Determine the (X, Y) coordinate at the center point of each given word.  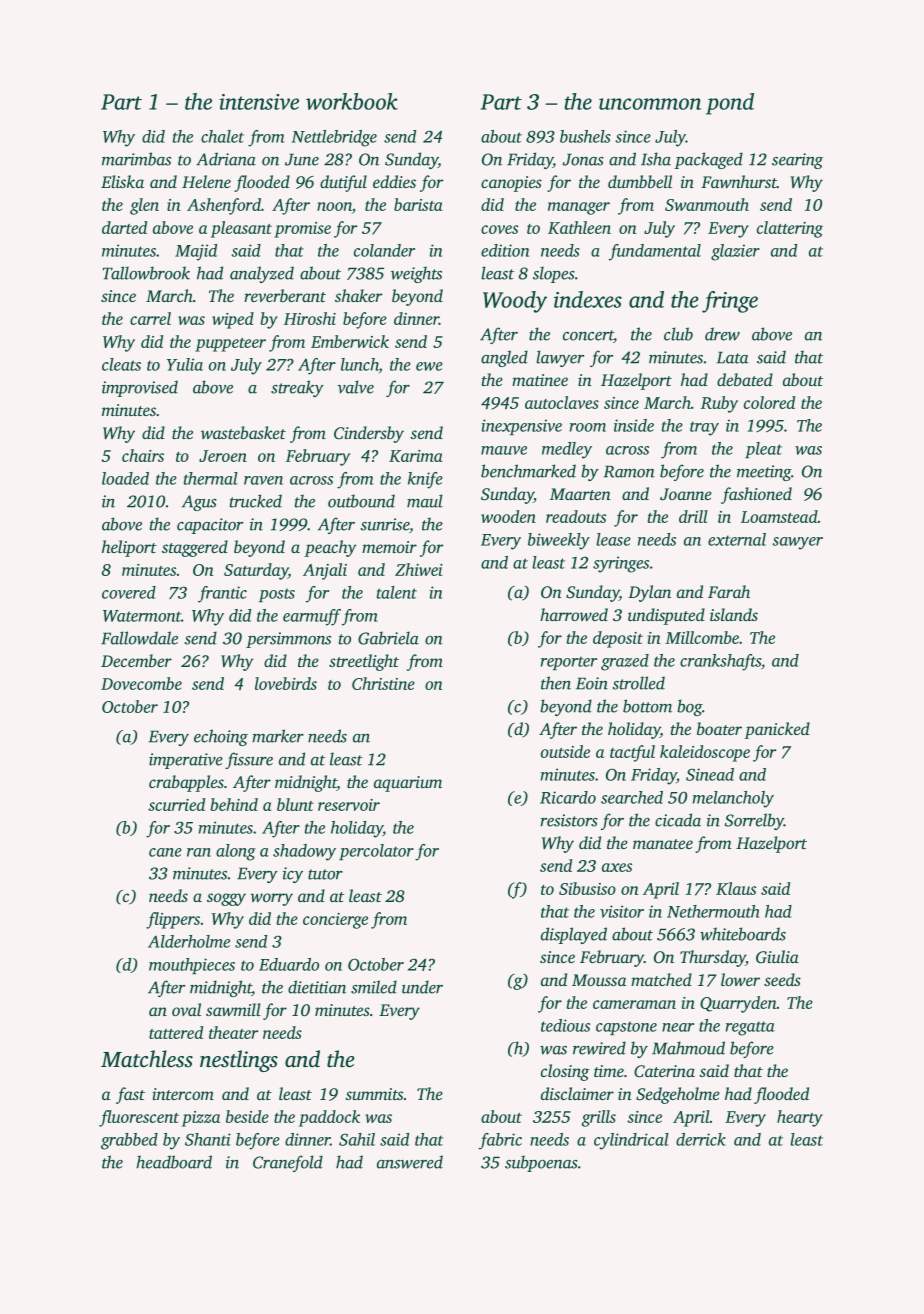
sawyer (797, 543)
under (422, 987)
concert (588, 336)
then (556, 683)
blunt (295, 804)
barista (418, 204)
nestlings (239, 1061)
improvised (140, 388)
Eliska (122, 181)
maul (425, 501)
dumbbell (640, 181)
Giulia (777, 957)
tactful (632, 753)
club (678, 334)
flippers (173, 920)
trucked (256, 501)
